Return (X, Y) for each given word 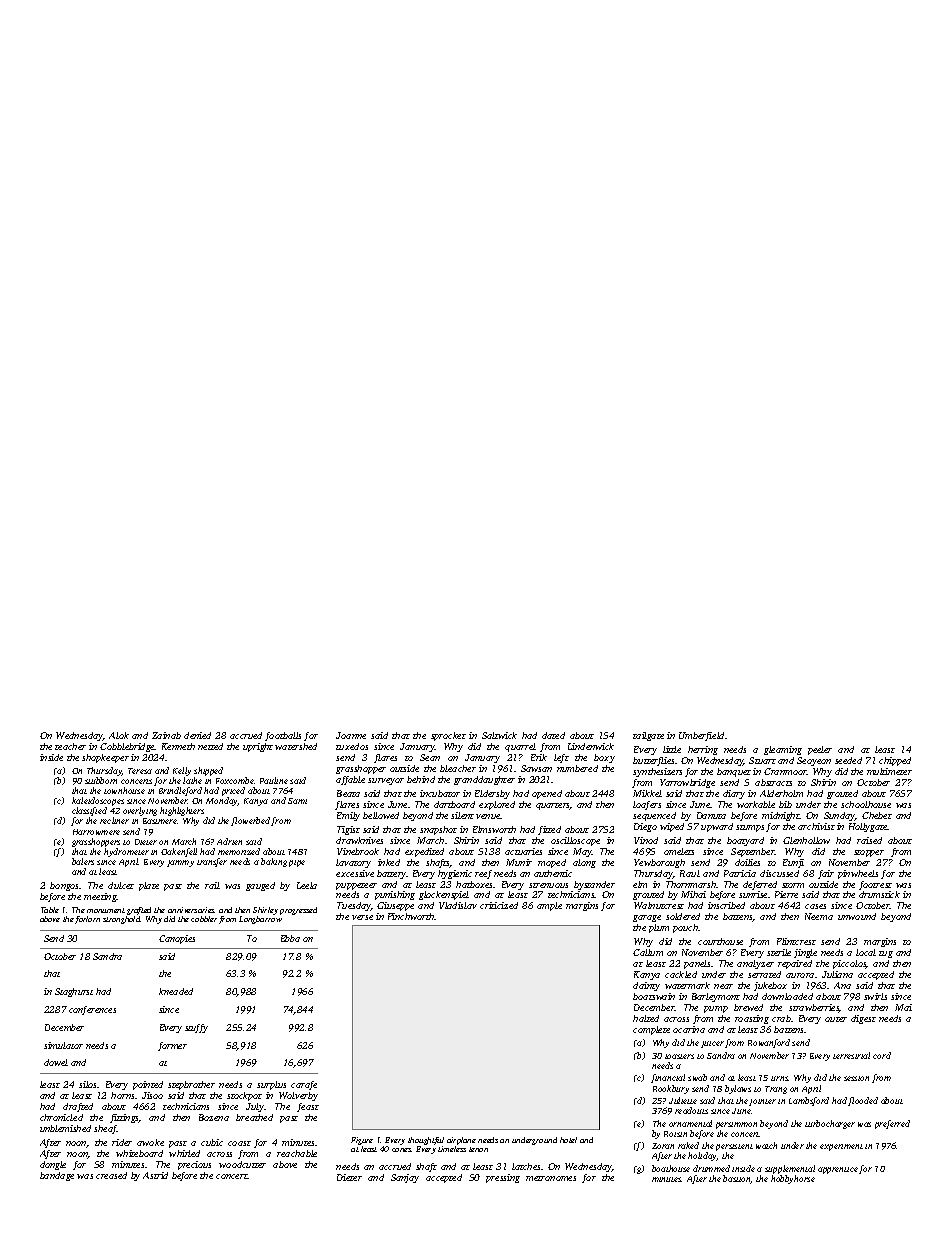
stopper (869, 853)
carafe (304, 1085)
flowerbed (250, 821)
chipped (895, 761)
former (172, 1046)
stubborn (101, 780)
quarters (553, 806)
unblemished (65, 1128)
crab (781, 1018)
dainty (646, 986)
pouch (686, 928)
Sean (430, 757)
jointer (762, 1102)
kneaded (176, 991)
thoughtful (426, 1141)
